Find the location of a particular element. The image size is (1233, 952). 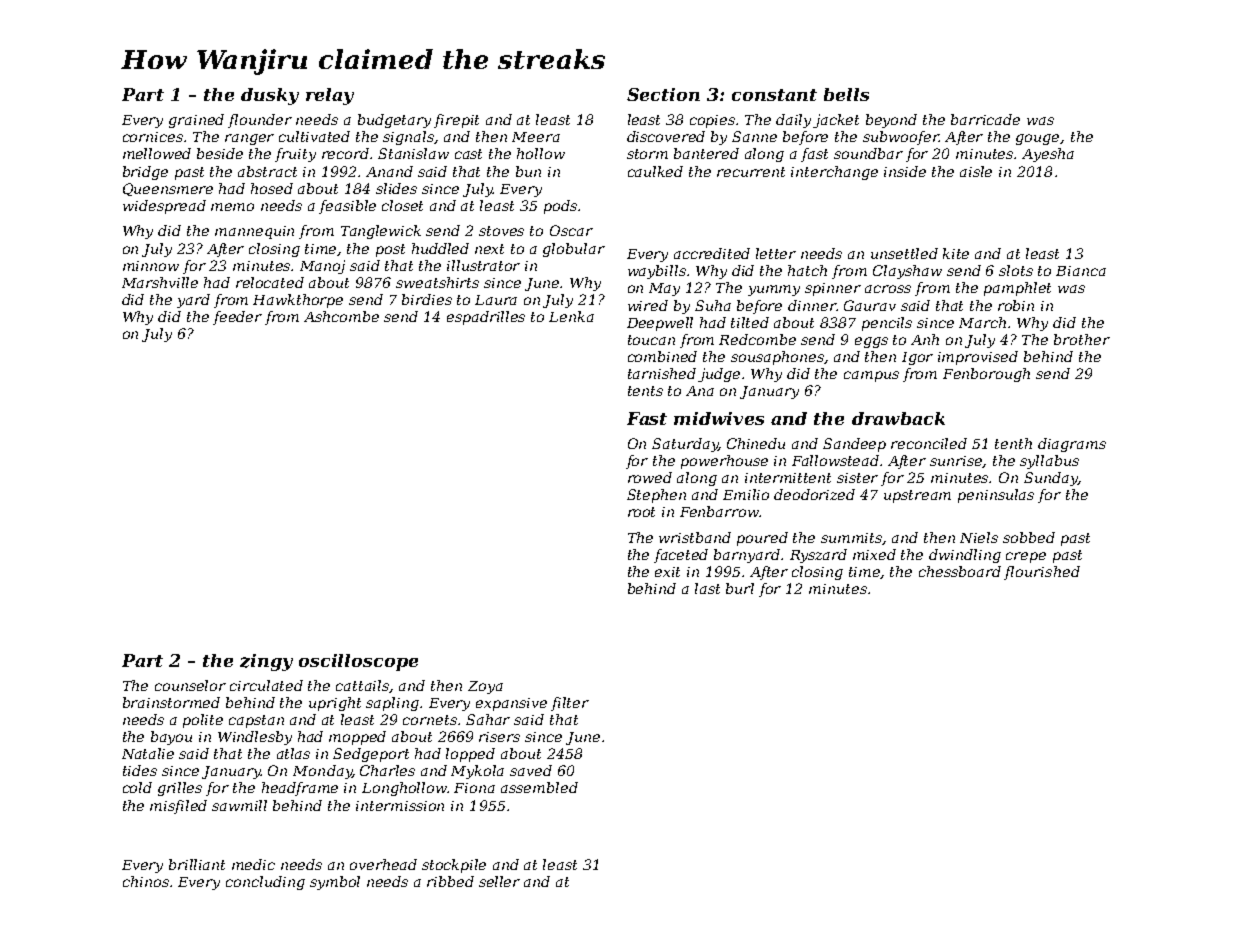

stoves is located at coordinates (501, 231).
